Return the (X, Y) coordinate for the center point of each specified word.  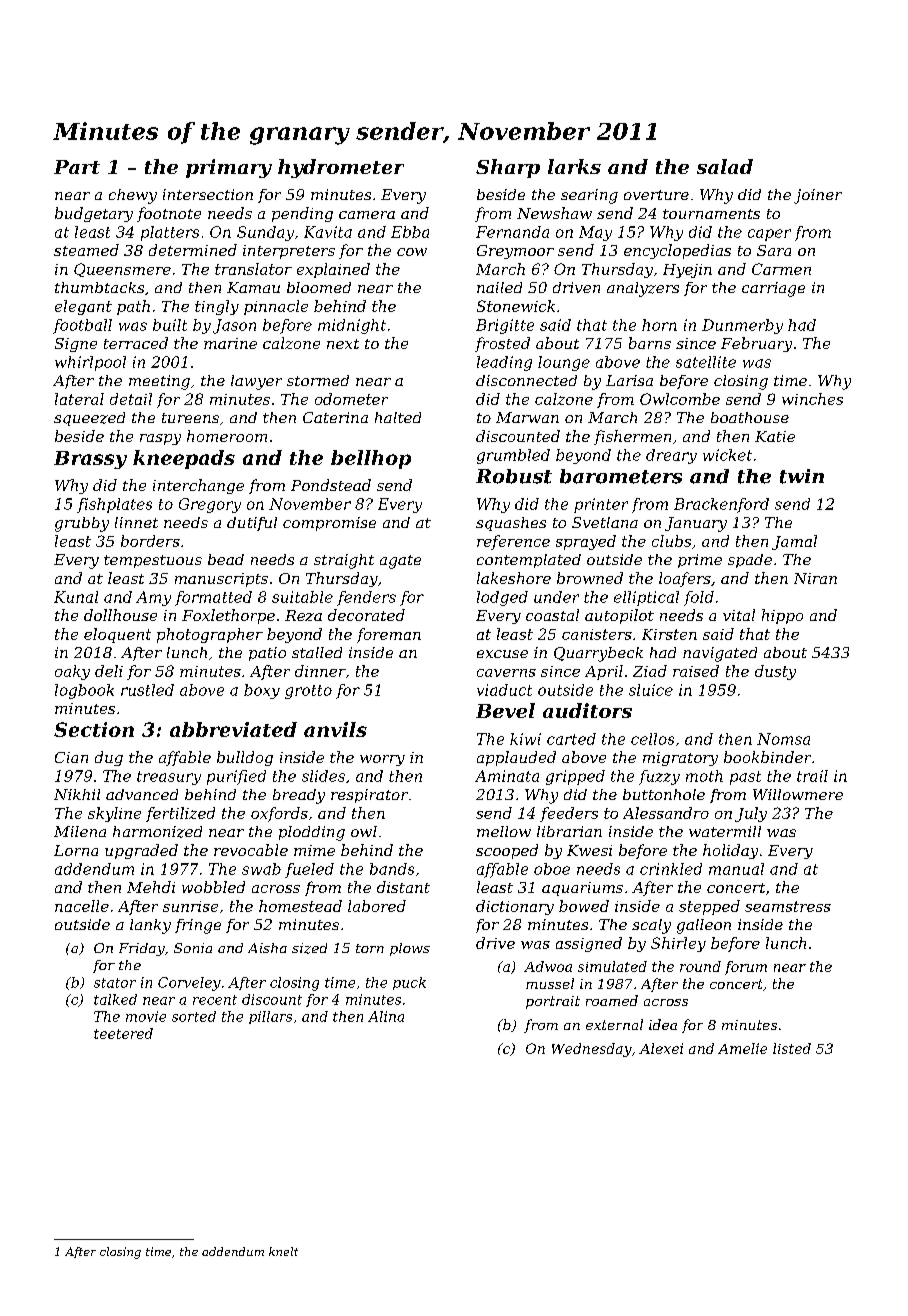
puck (409, 983)
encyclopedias (677, 251)
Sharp (508, 168)
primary (229, 168)
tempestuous (153, 561)
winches (812, 399)
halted (398, 417)
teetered (123, 1033)
